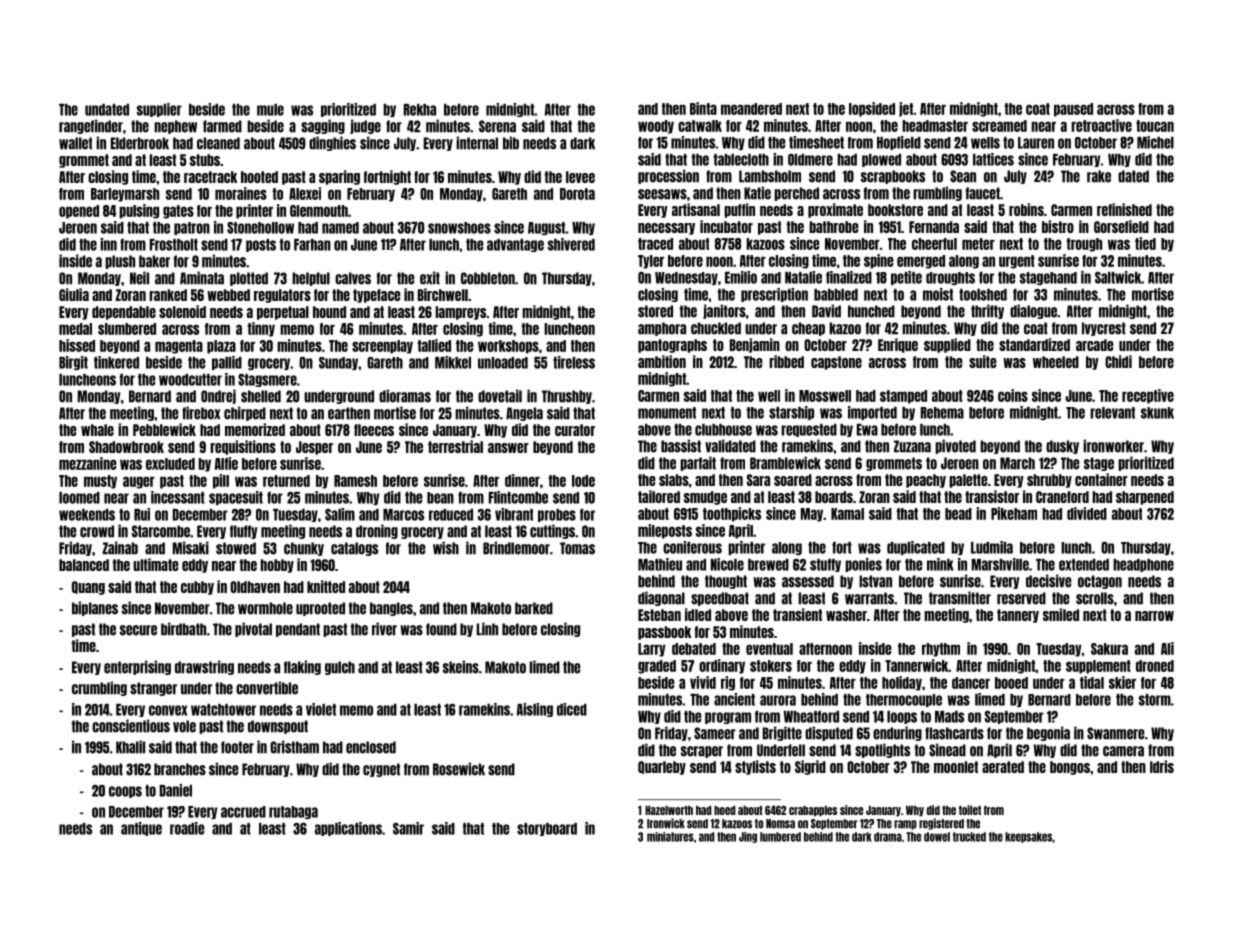 This screenshot has width=1233, height=952. What do you see at coordinates (178, 212) in the screenshot?
I see `gates` at bounding box center [178, 212].
